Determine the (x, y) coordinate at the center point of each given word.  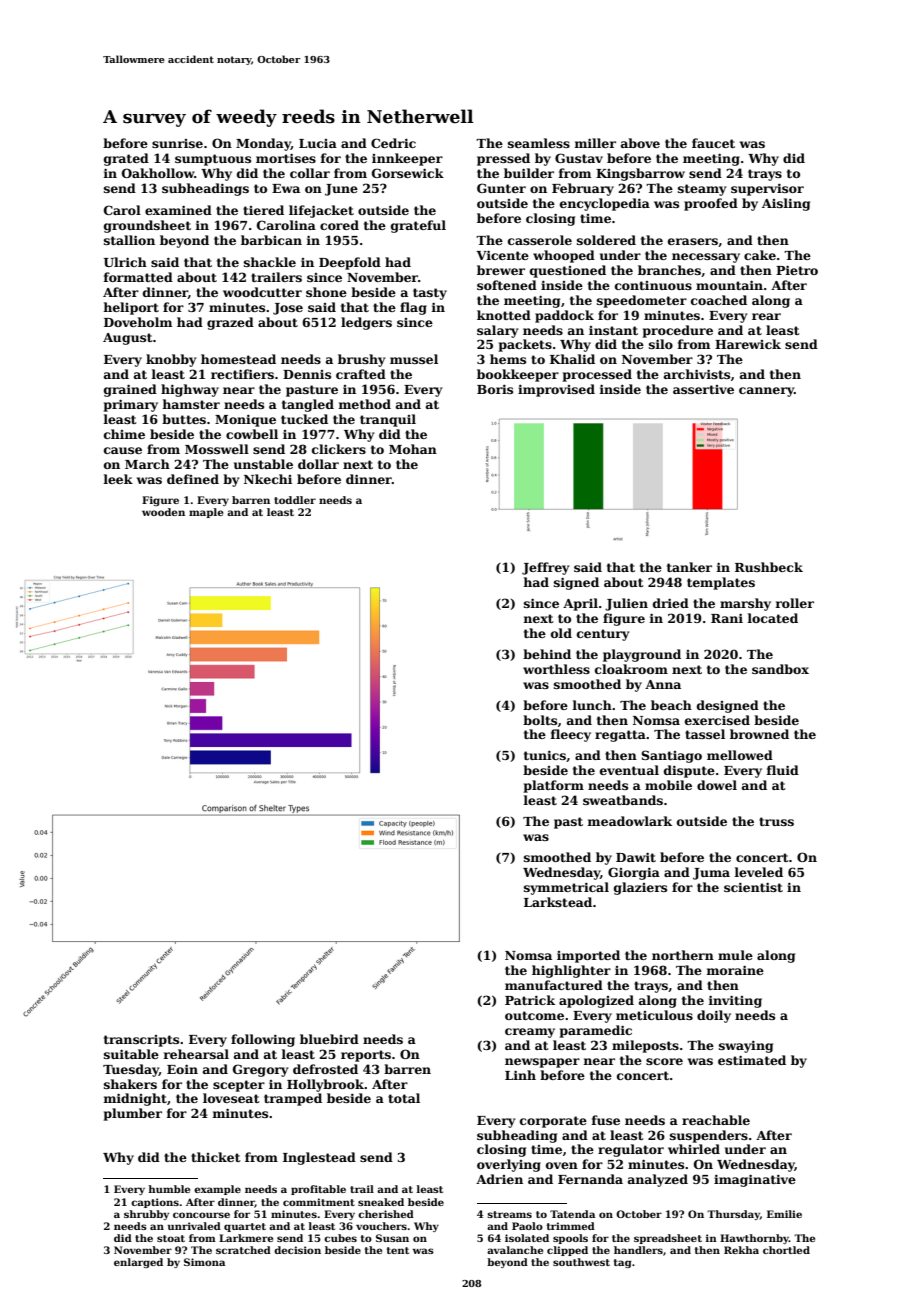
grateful (418, 226)
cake (760, 255)
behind (547, 654)
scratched (243, 1250)
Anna (663, 684)
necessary (706, 258)
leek (118, 479)
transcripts (141, 1041)
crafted (361, 374)
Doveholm (138, 322)
